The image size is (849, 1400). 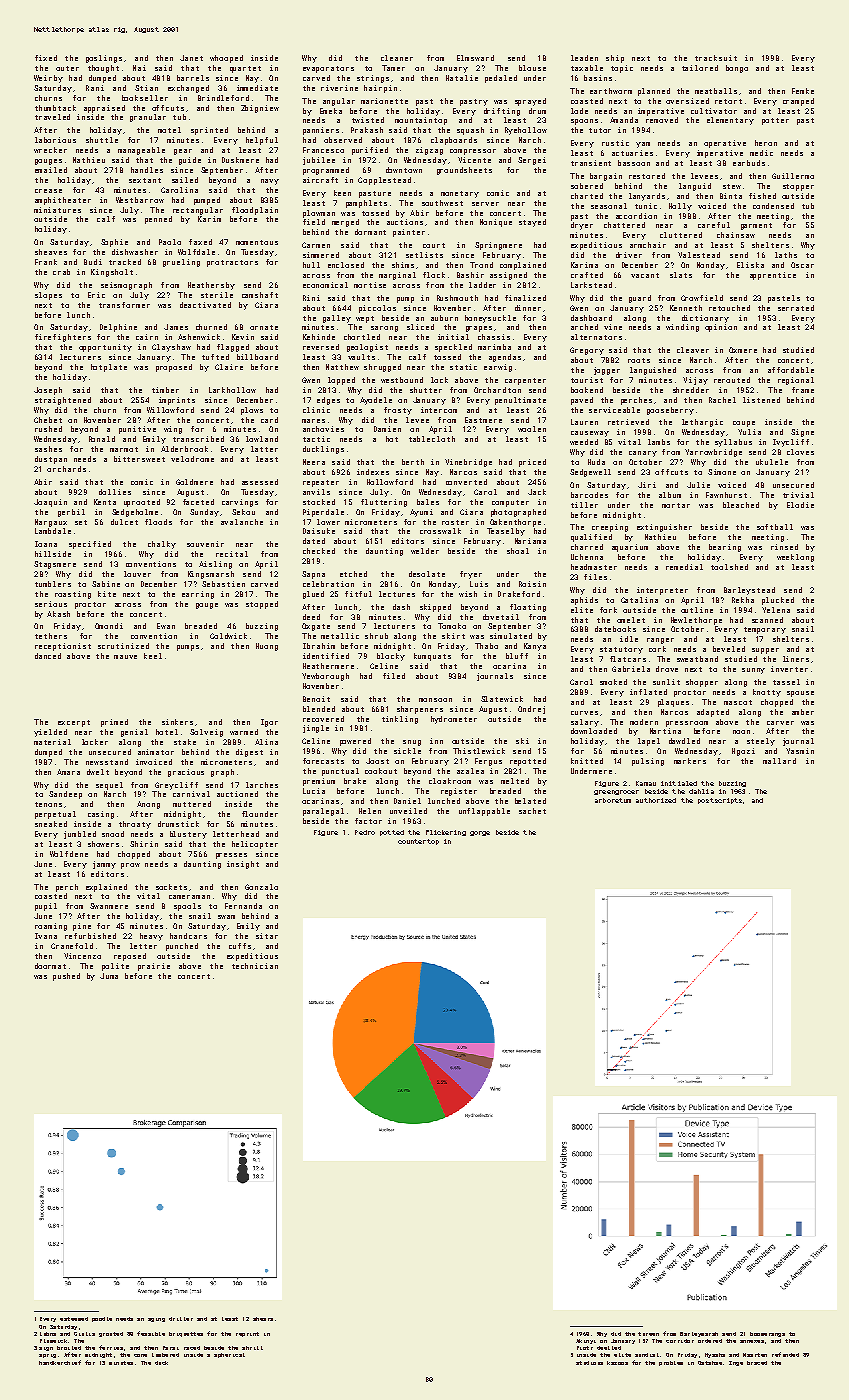 What do you see at coordinates (716, 58) in the screenshot?
I see `tracksuit` at bounding box center [716, 58].
